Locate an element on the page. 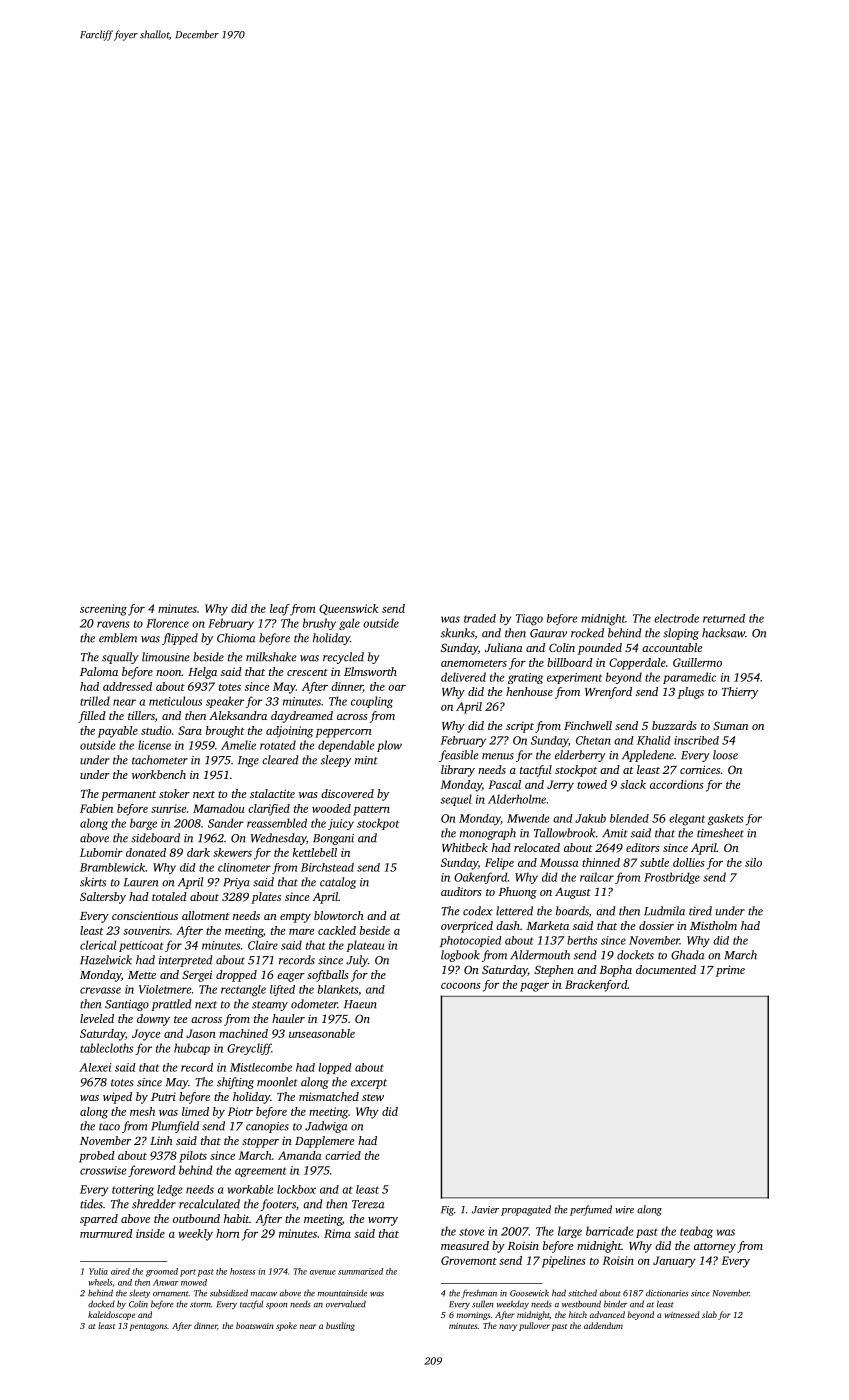 This document has height=1400, width=849. Fig is located at coordinates (447, 1211).
